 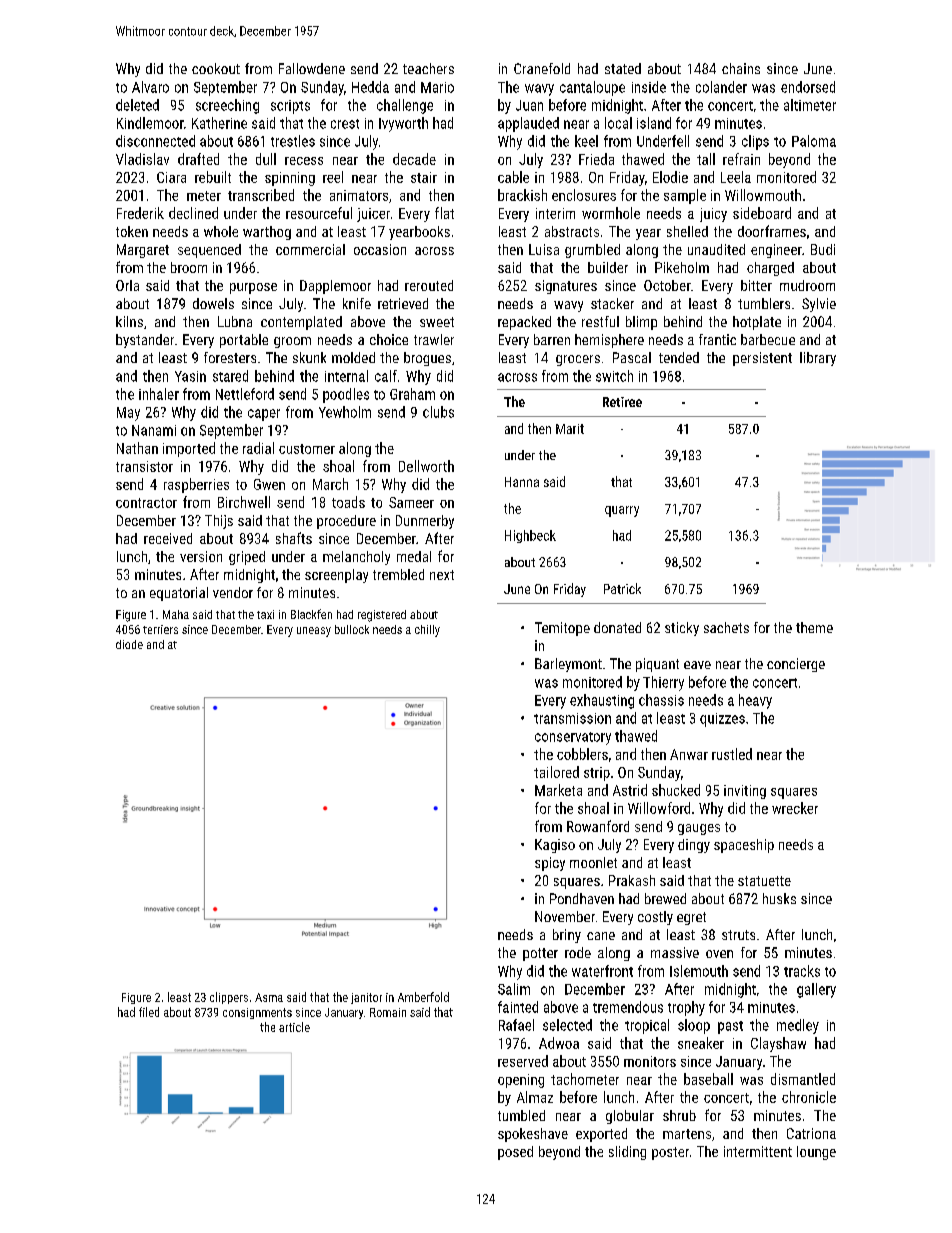 I want to click on Willowmouth, so click(x=763, y=195).
